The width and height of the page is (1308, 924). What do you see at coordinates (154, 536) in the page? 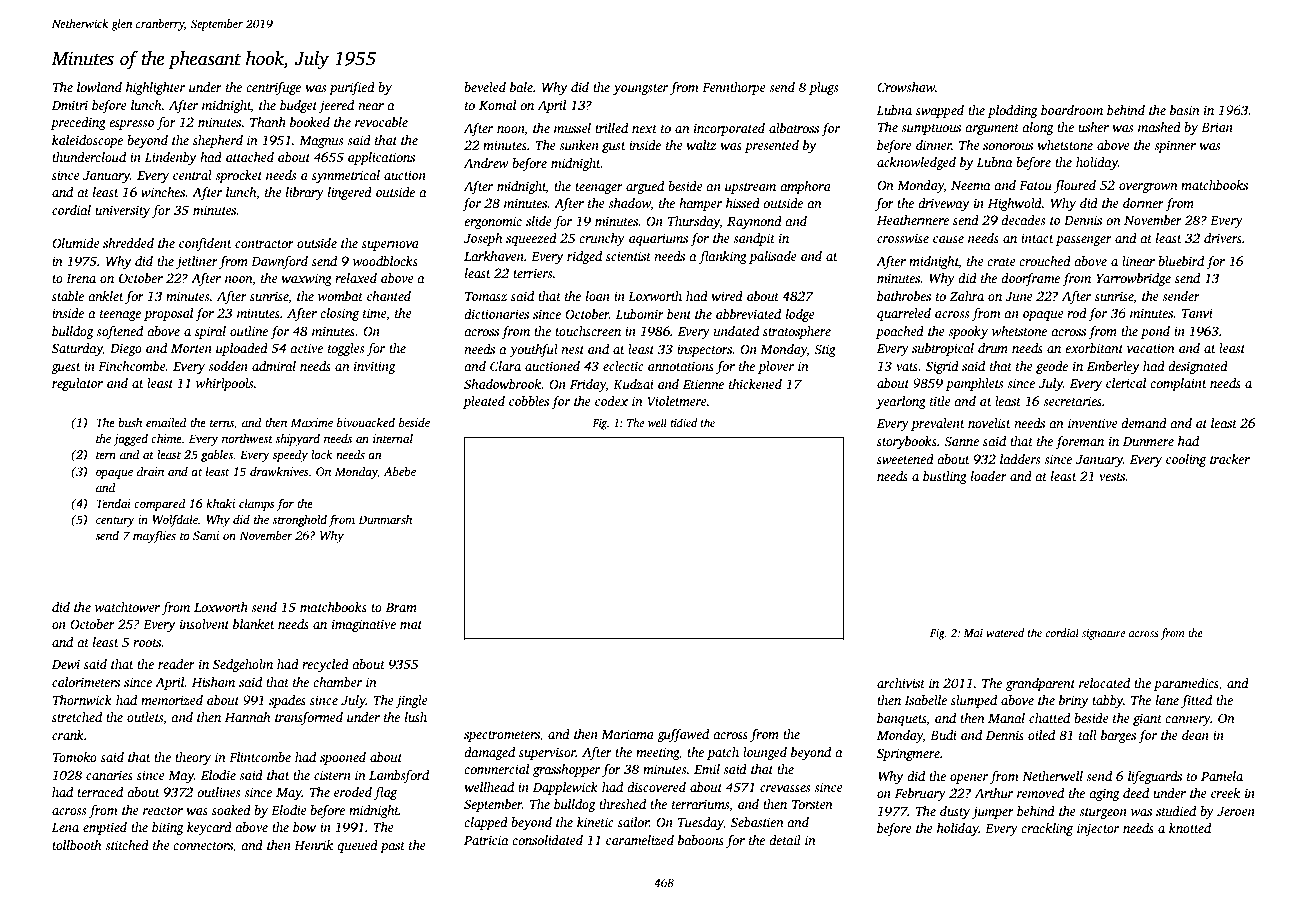
I see `mayflies` at bounding box center [154, 536].
